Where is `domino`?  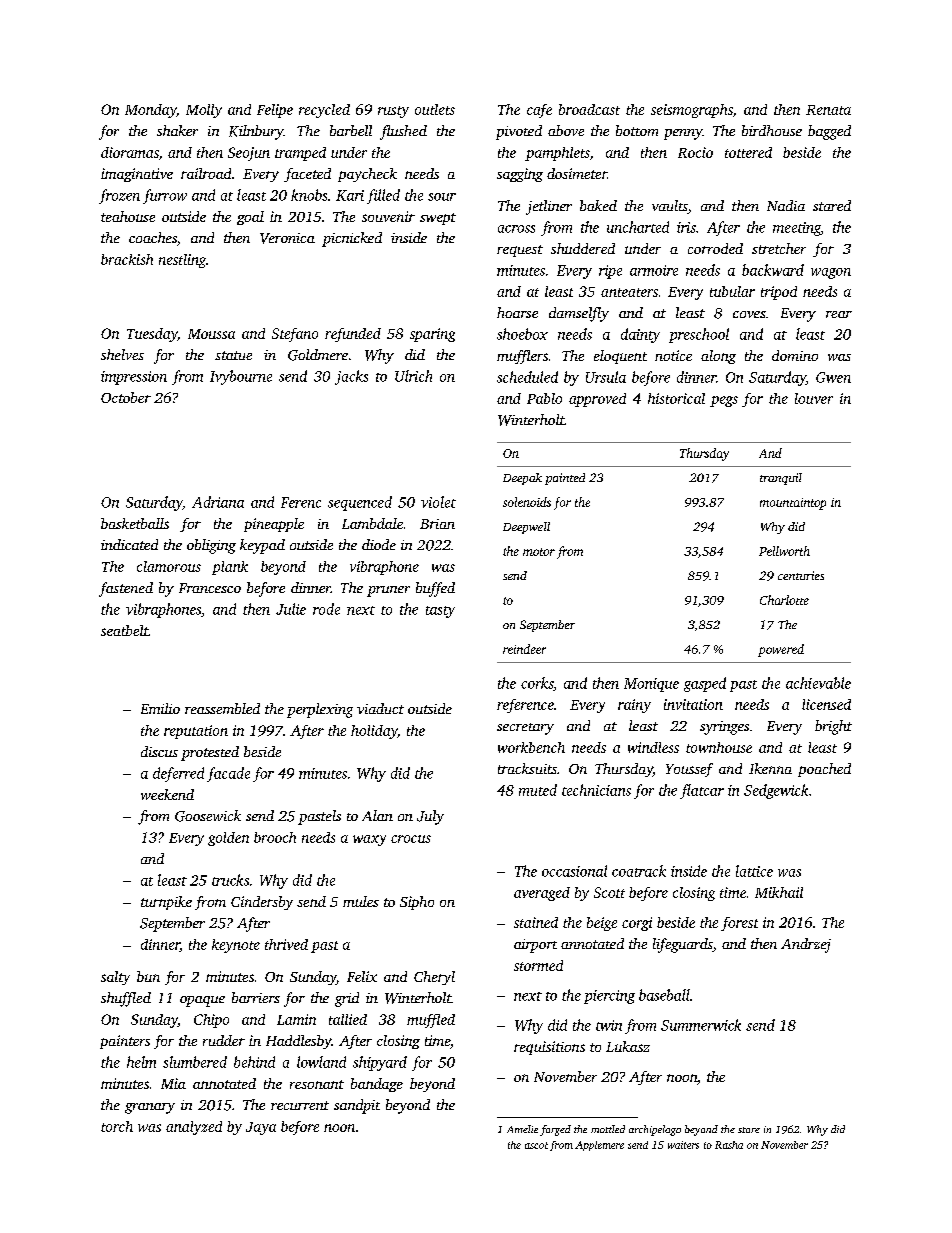 domino is located at coordinates (795, 355).
